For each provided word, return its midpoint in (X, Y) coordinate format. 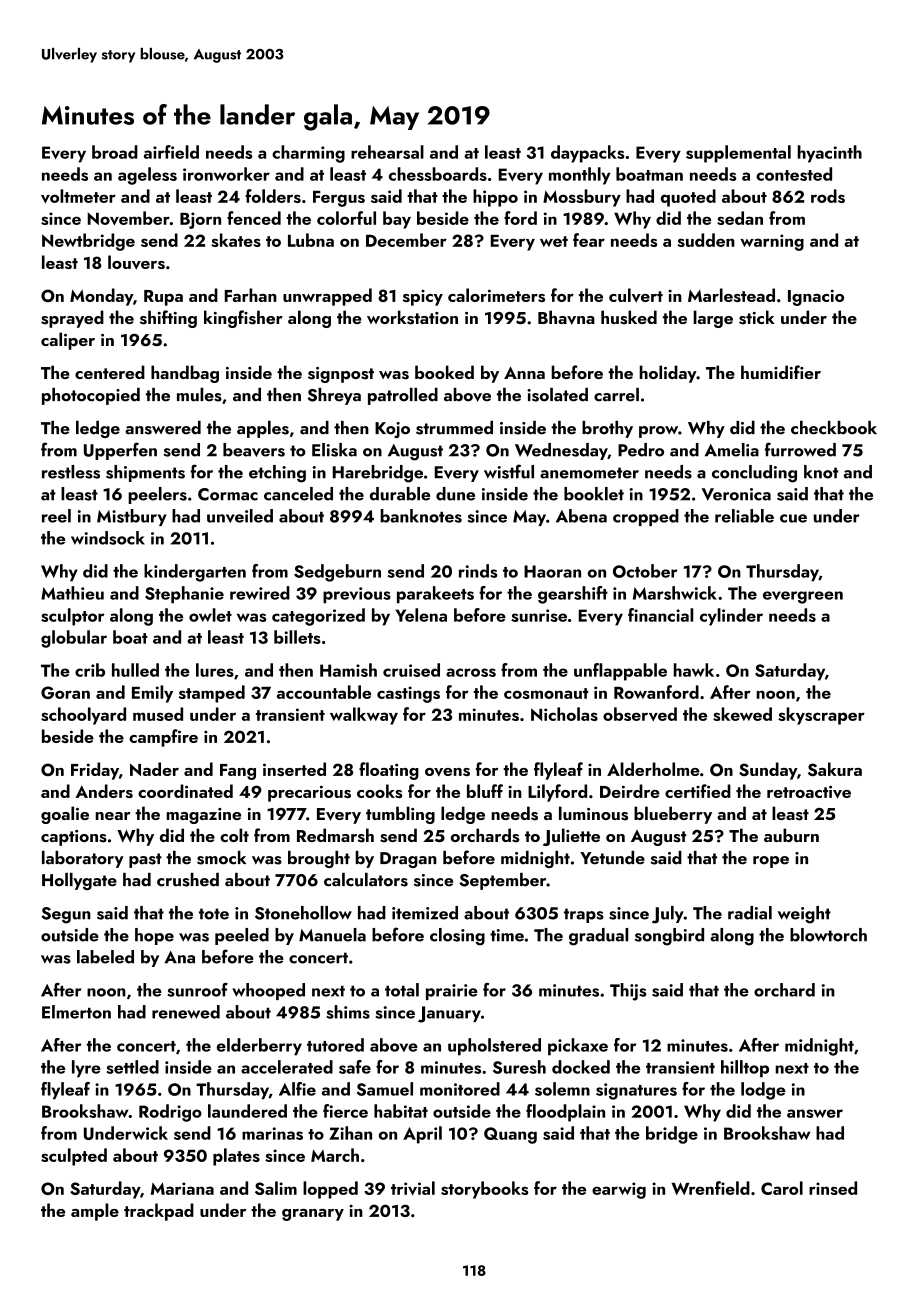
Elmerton (76, 1012)
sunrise (539, 615)
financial (660, 615)
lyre (86, 1069)
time (507, 935)
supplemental (738, 154)
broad (115, 152)
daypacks (587, 154)
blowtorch (828, 935)
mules (199, 395)
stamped (212, 694)
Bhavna (566, 317)
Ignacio (816, 297)
